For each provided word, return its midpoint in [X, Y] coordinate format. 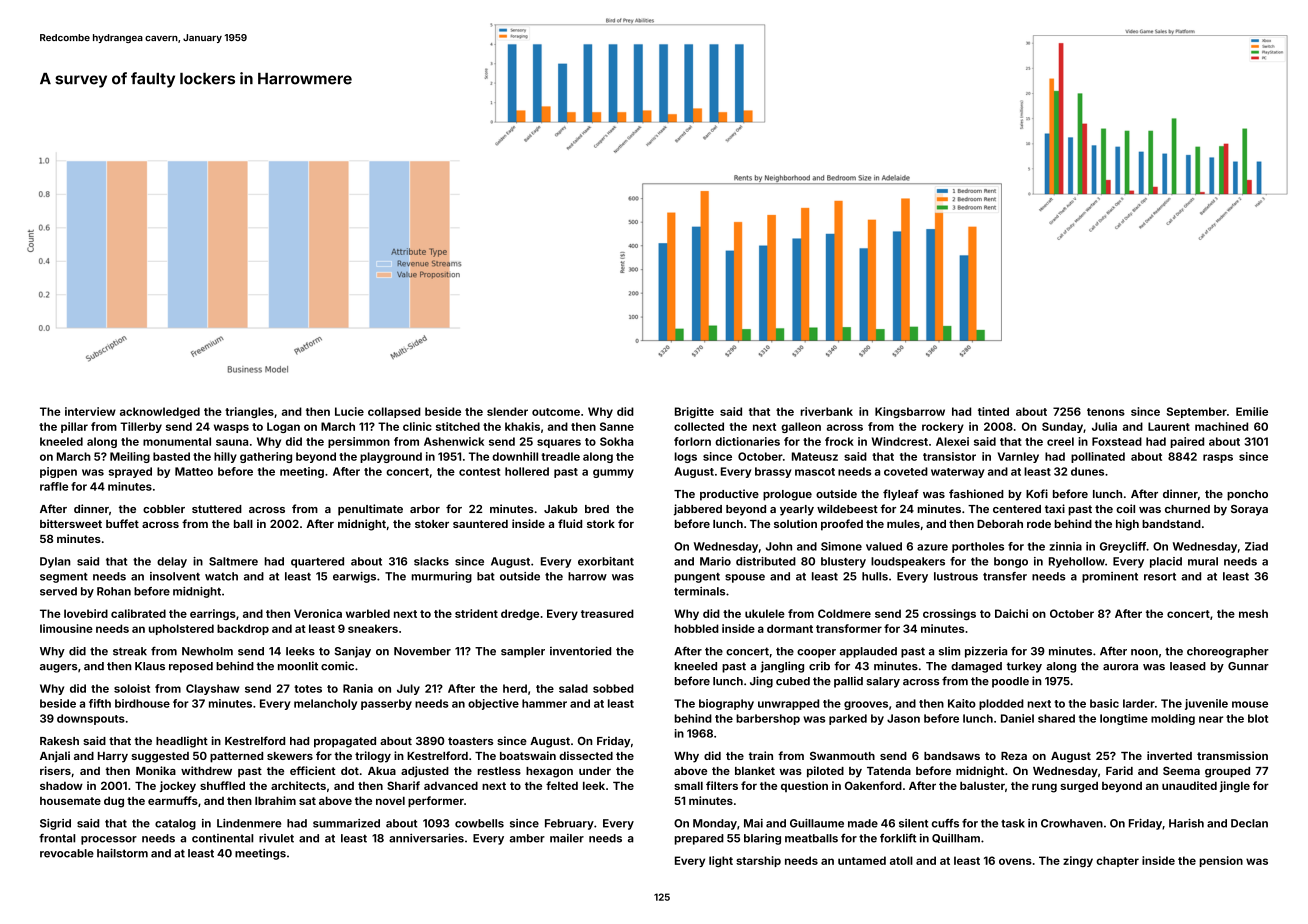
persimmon [359, 442]
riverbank [827, 411]
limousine [66, 628]
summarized [346, 823]
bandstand [1171, 524]
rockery [943, 427]
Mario [715, 561]
